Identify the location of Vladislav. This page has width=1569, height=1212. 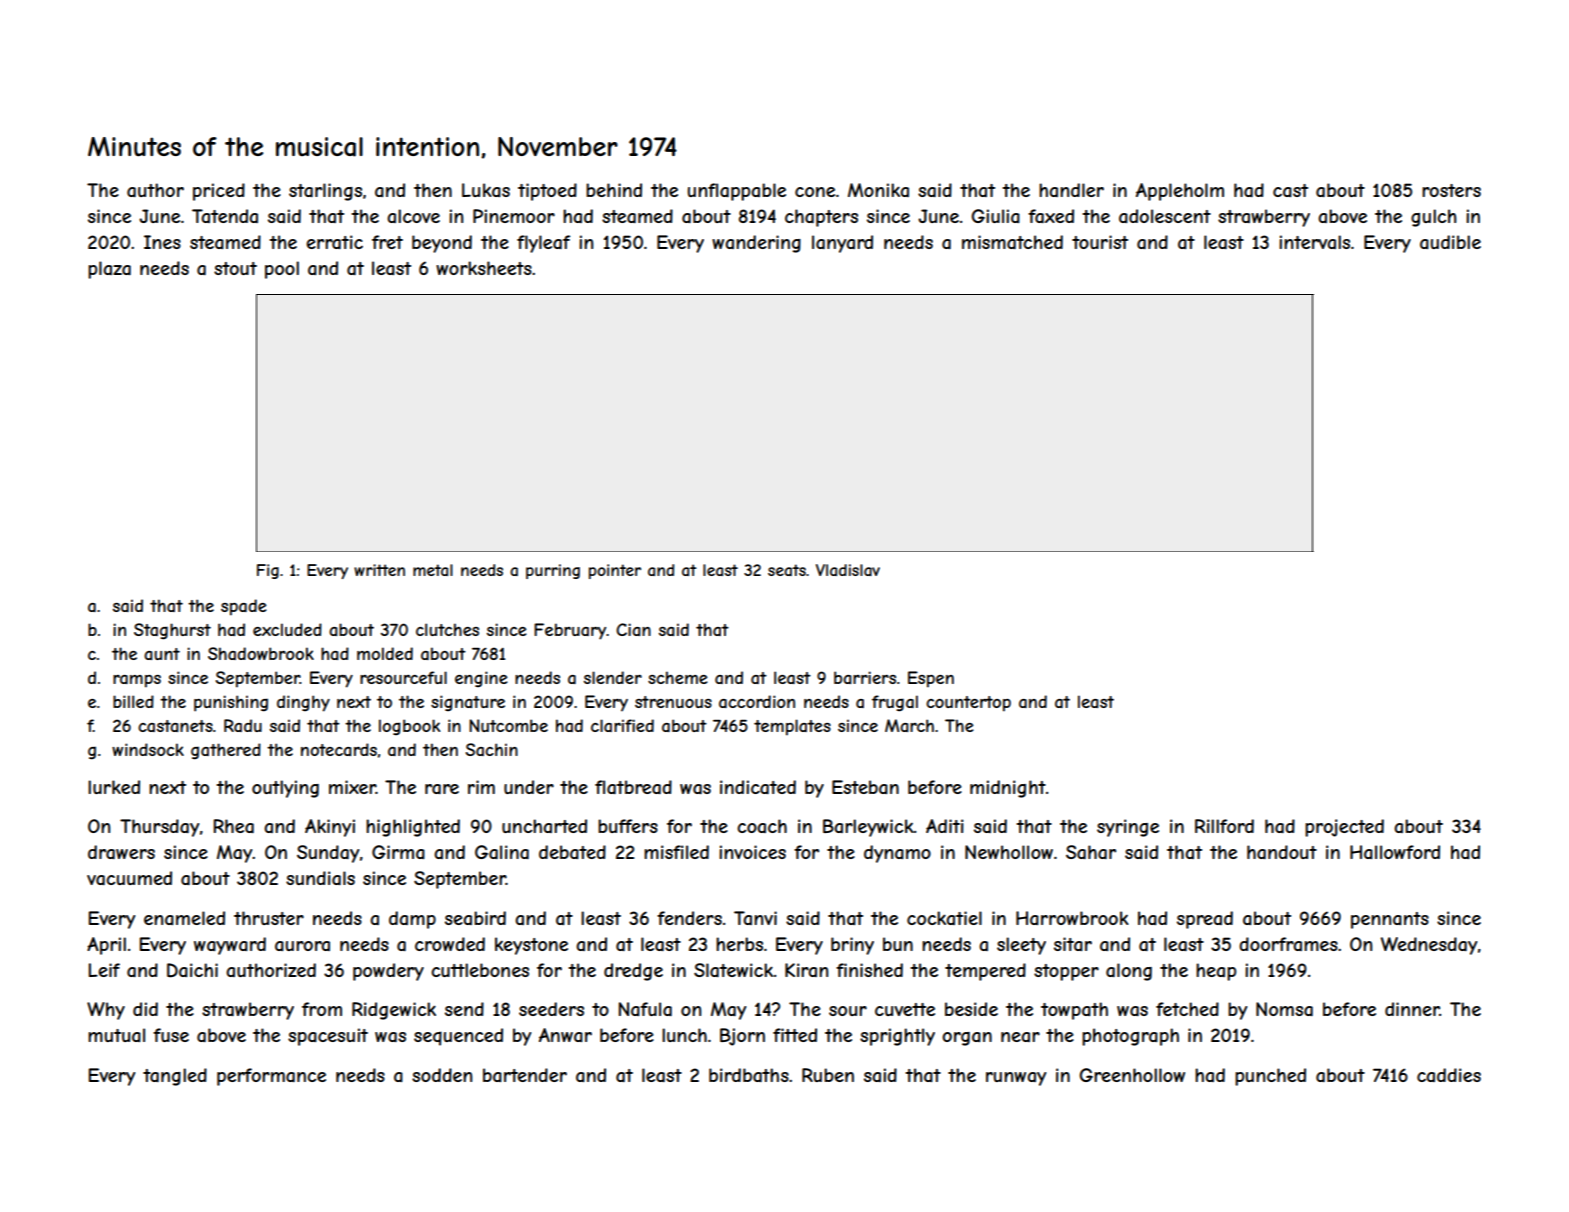
(848, 570).
